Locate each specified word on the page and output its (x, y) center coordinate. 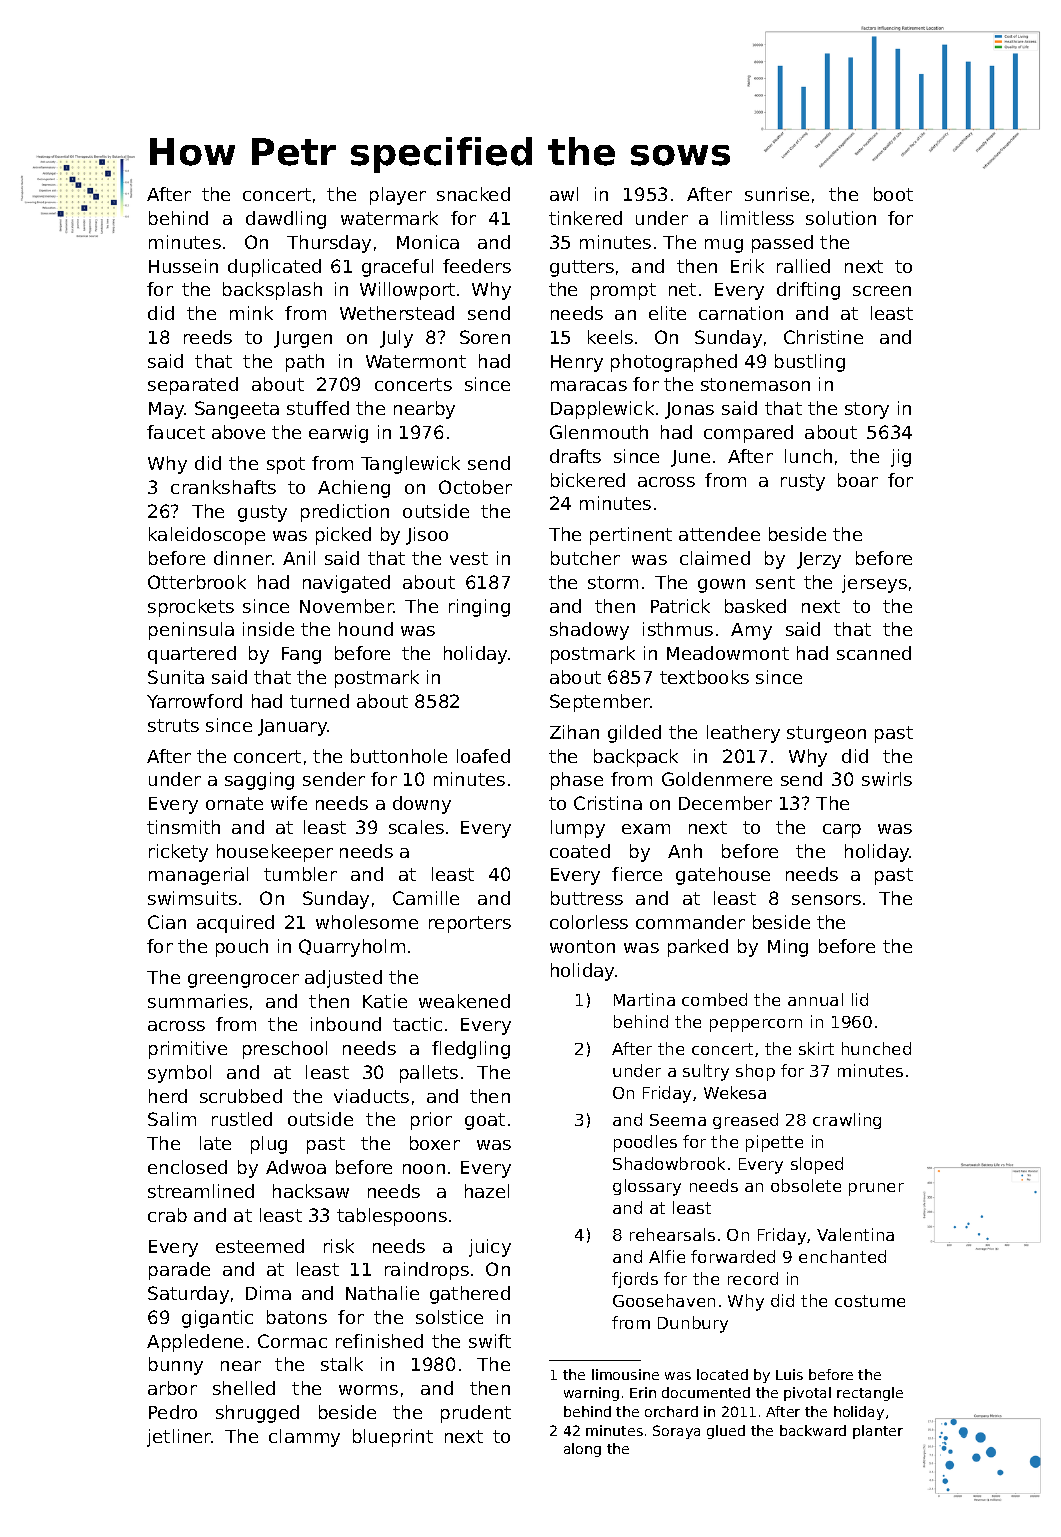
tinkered (585, 218)
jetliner (179, 1438)
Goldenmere (717, 779)
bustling (810, 363)
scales (416, 827)
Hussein (183, 266)
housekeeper (275, 853)
